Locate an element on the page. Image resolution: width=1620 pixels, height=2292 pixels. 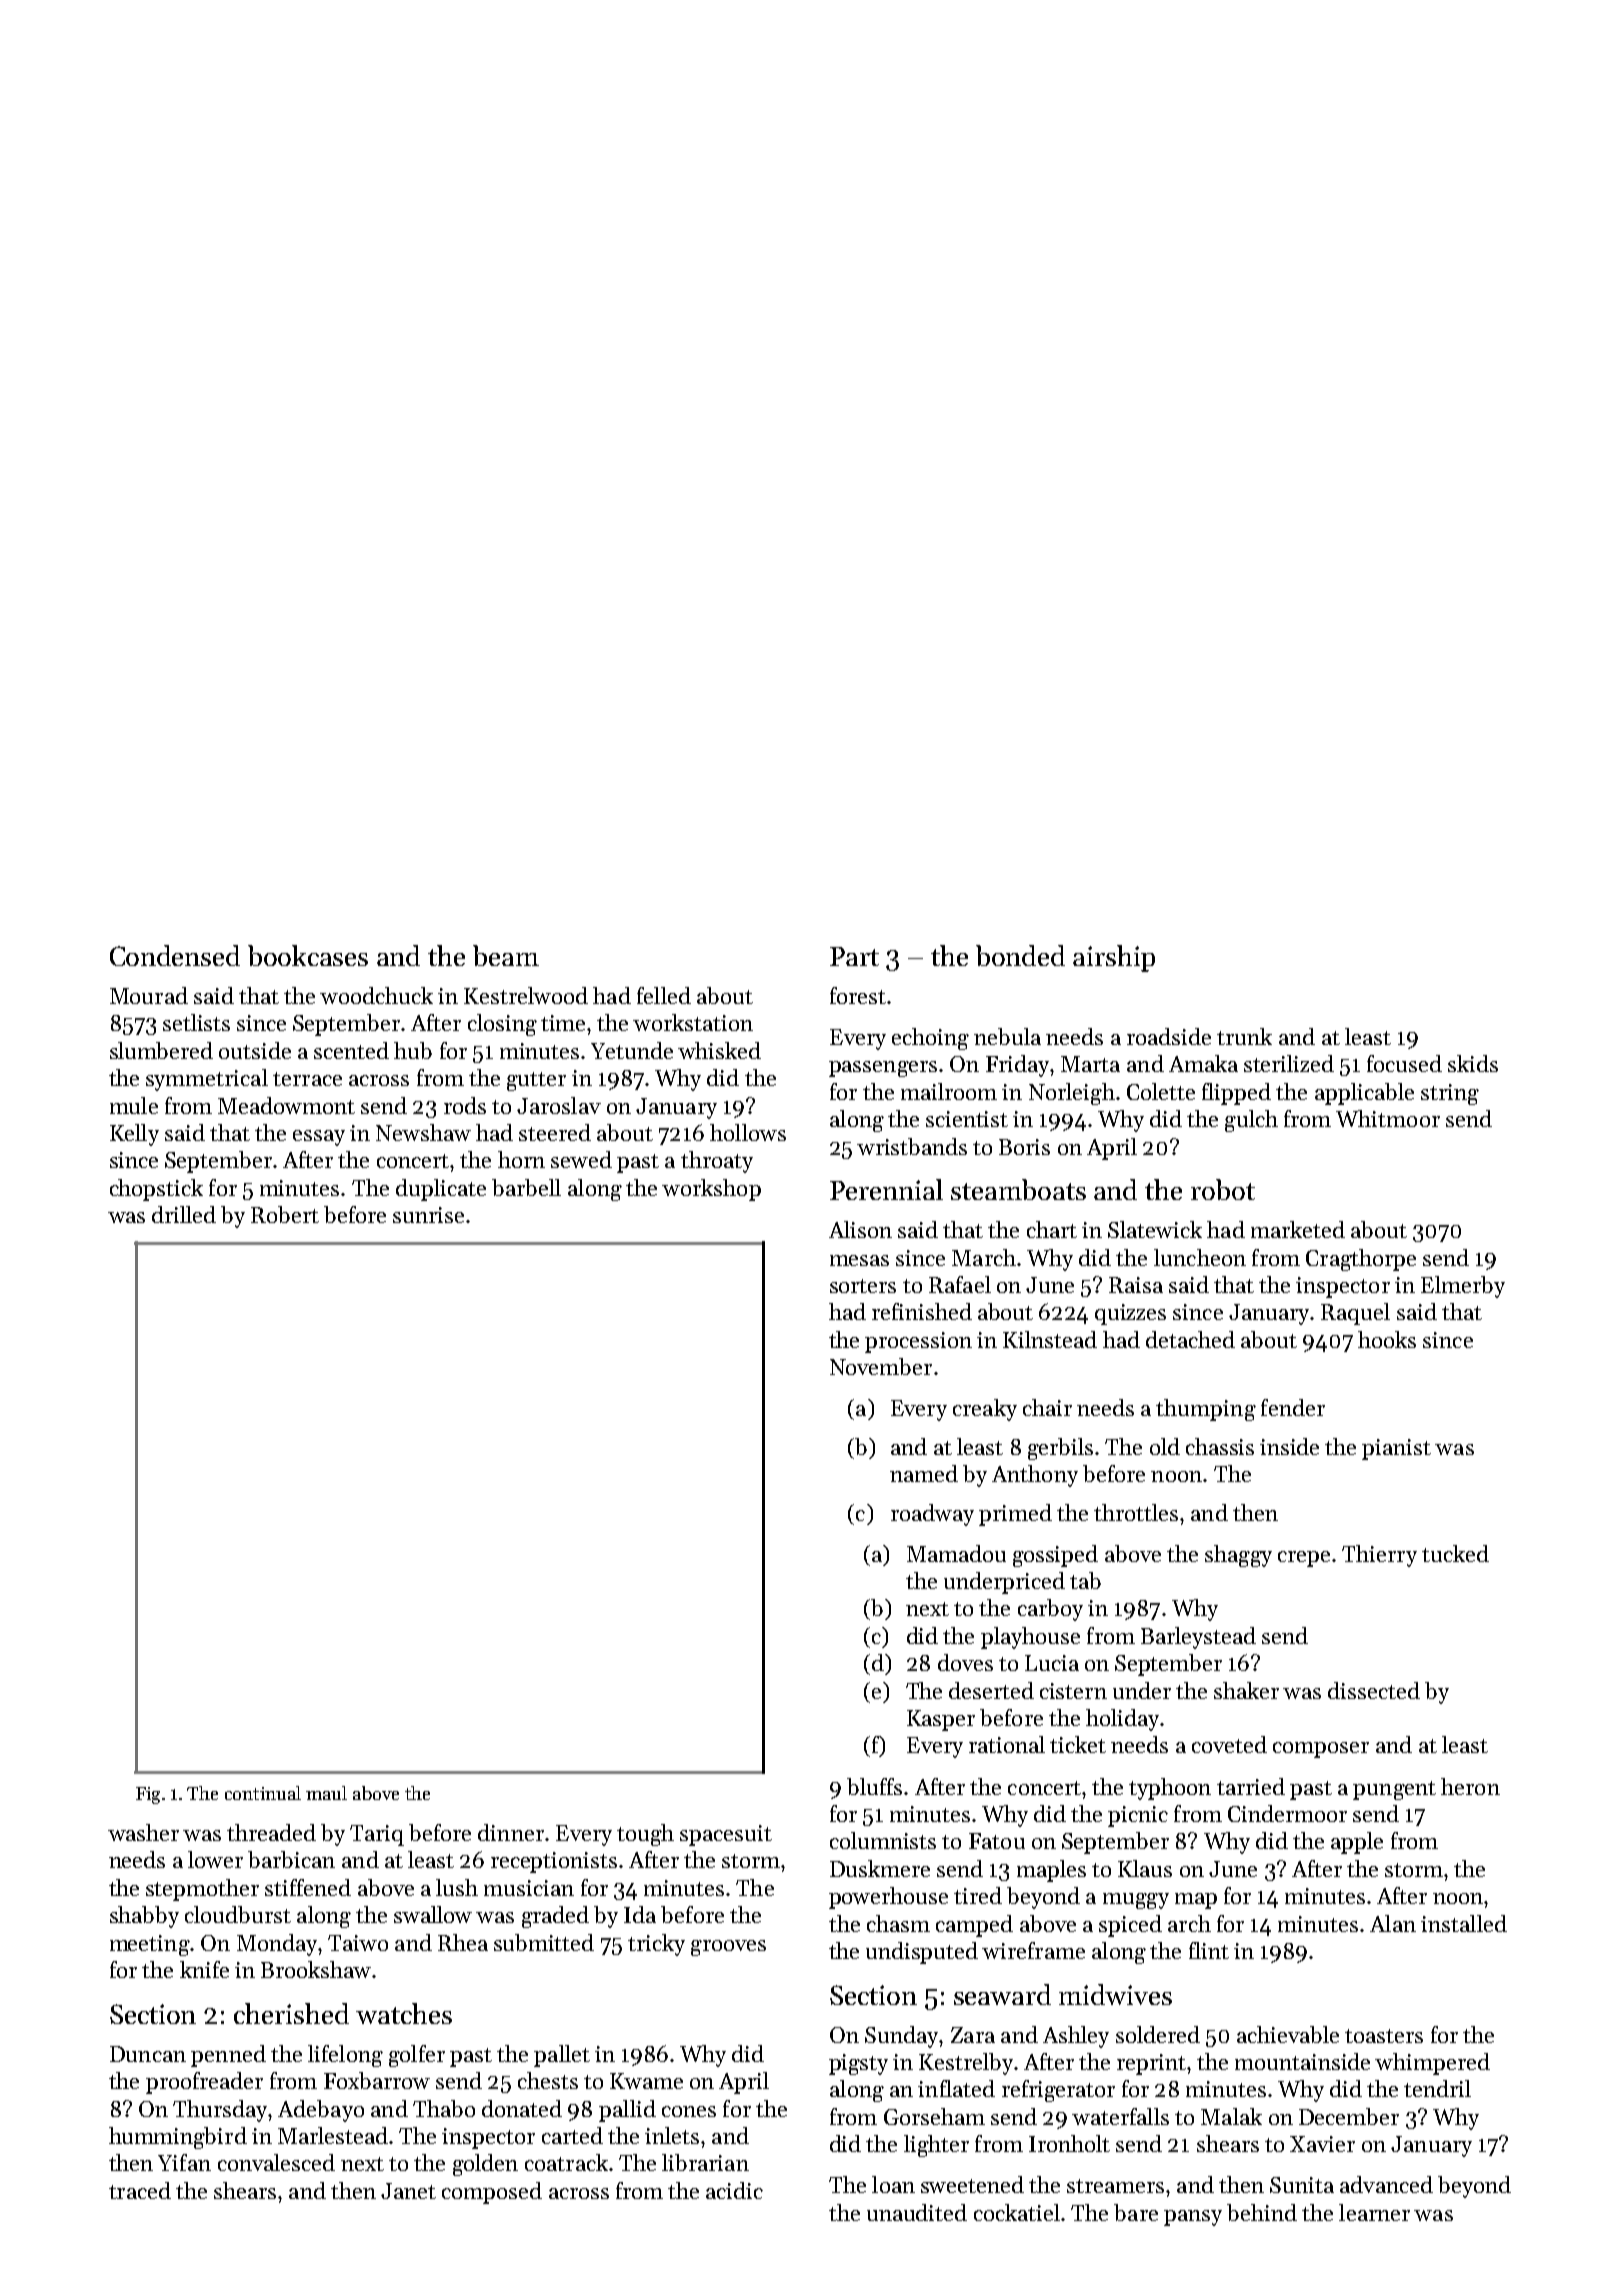
workshop is located at coordinates (711, 1190).
